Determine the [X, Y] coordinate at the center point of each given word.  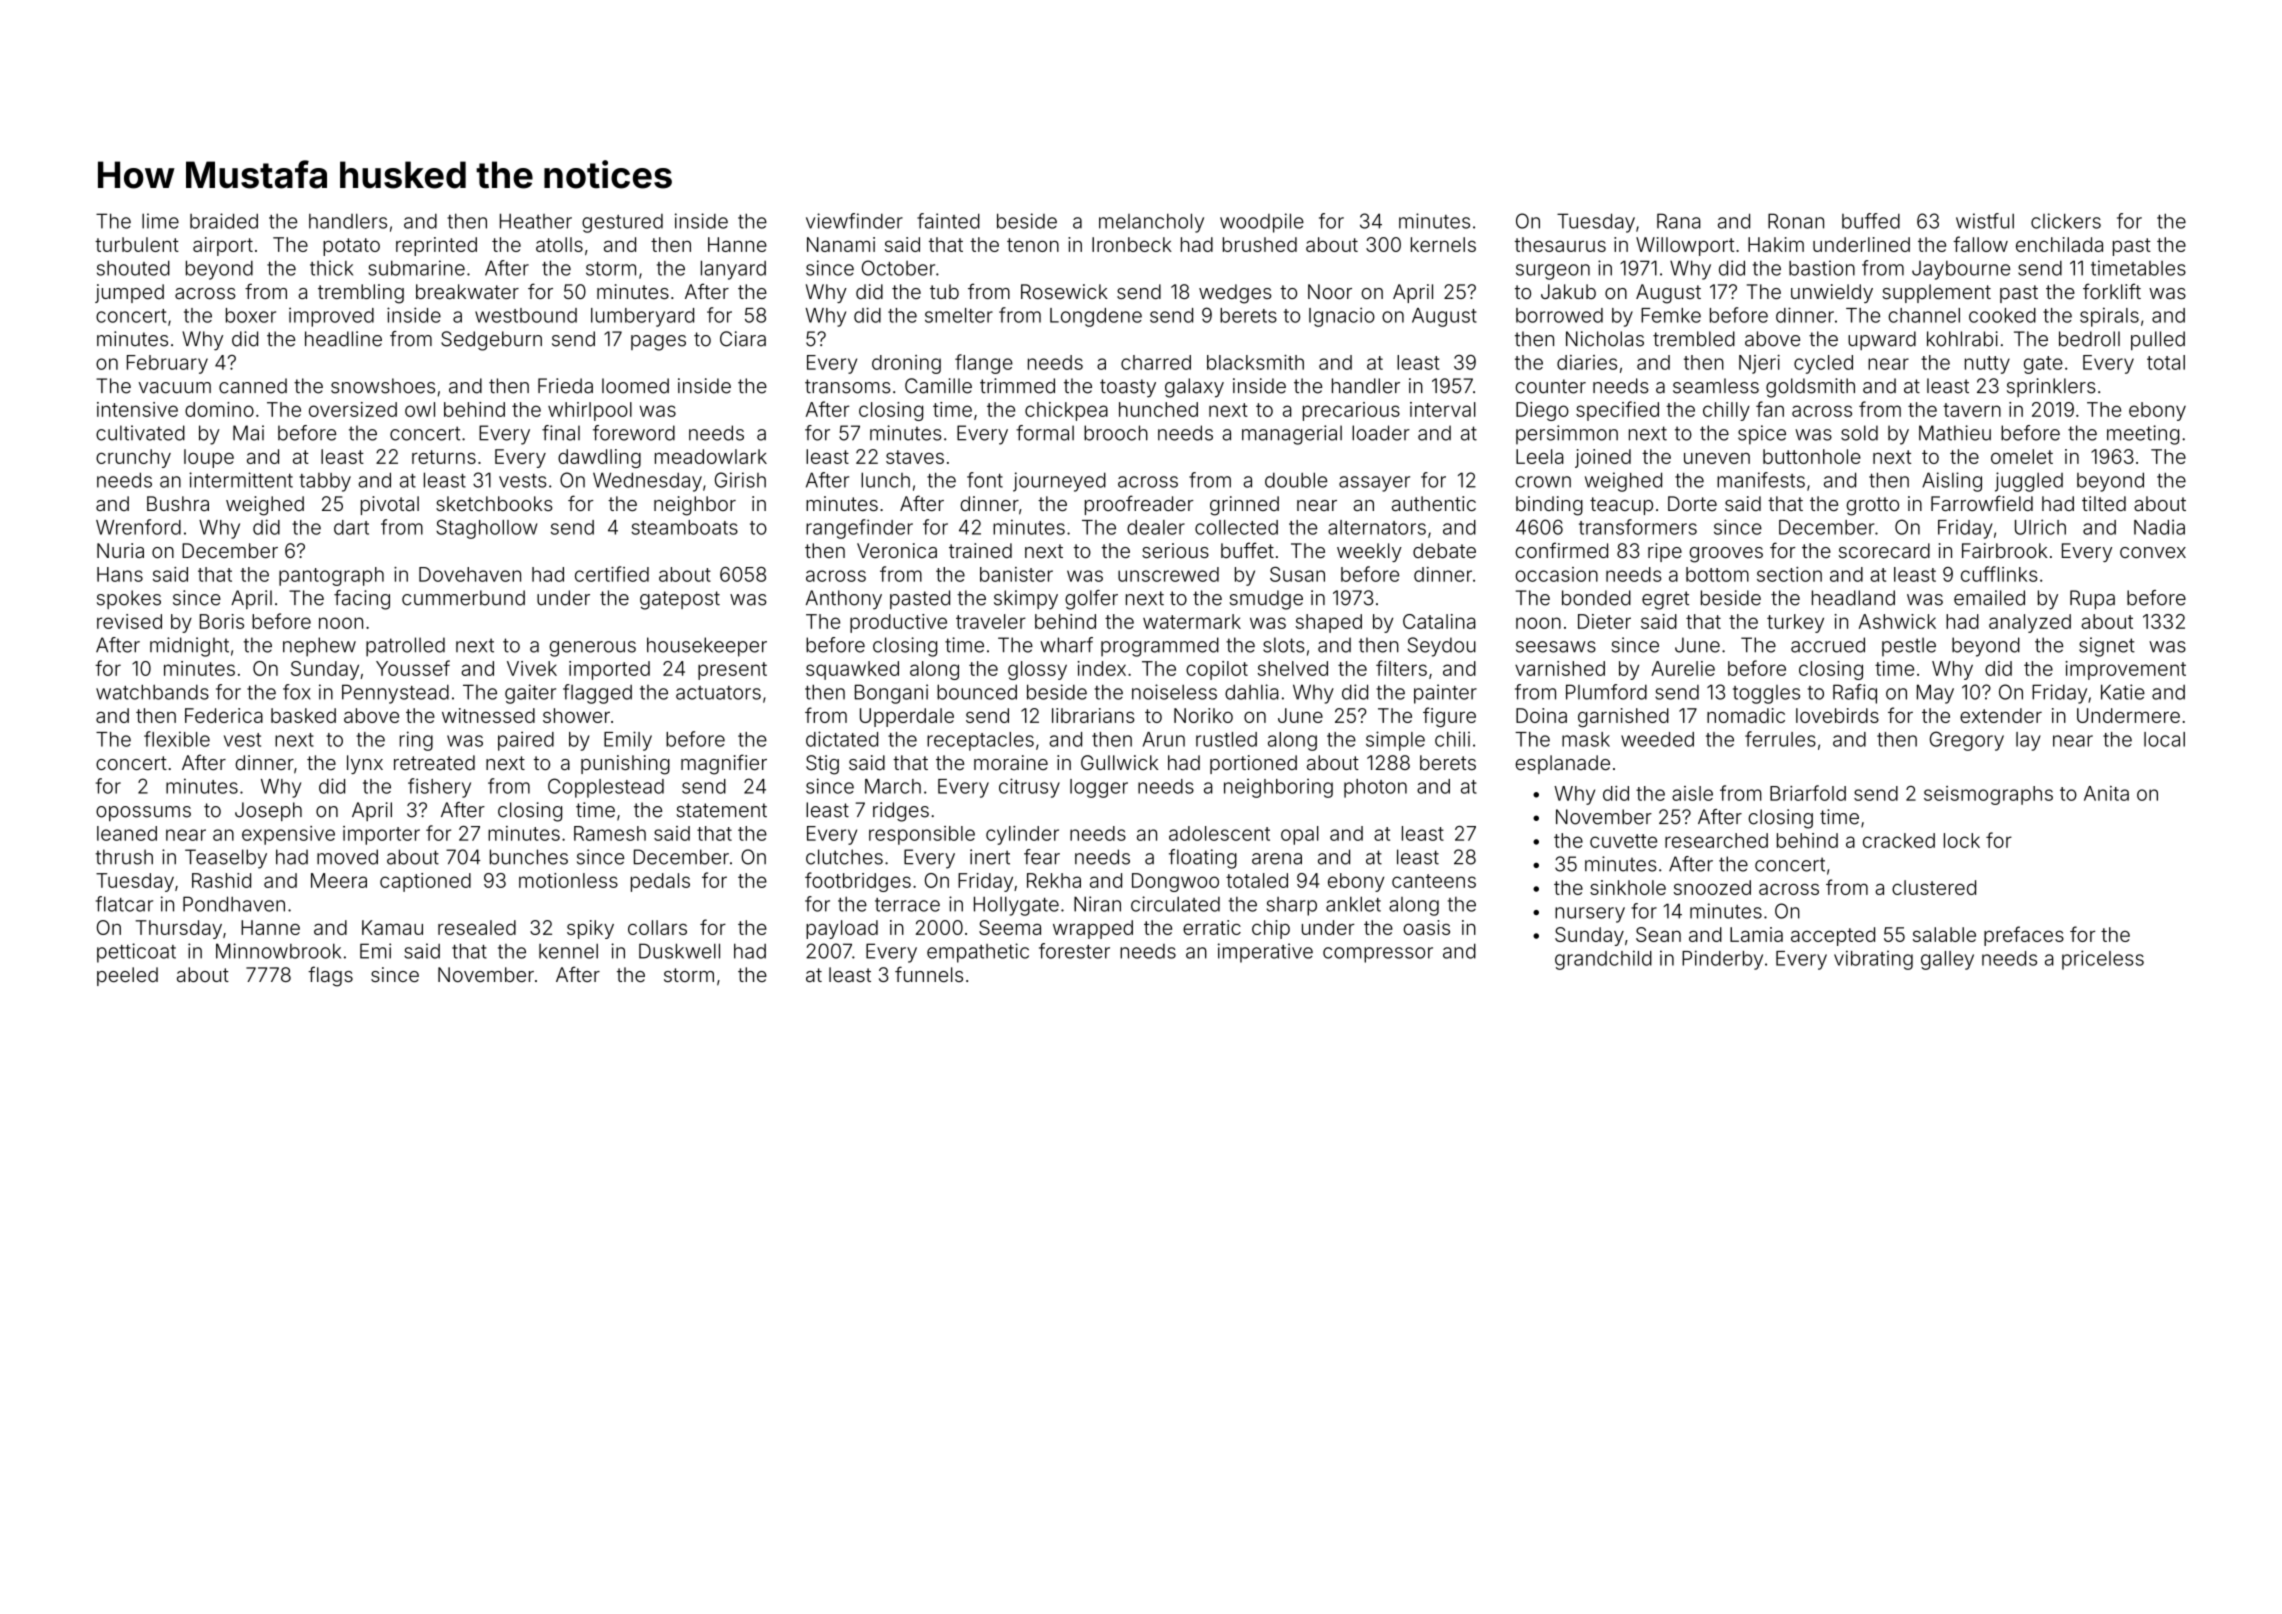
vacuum [175, 388]
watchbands [152, 692]
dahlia [1252, 692]
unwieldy [1832, 293]
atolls [559, 244]
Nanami [841, 244]
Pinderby [1722, 960]
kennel [568, 951]
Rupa [2092, 599]
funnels [929, 974]
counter [1550, 386]
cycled [1823, 364]
